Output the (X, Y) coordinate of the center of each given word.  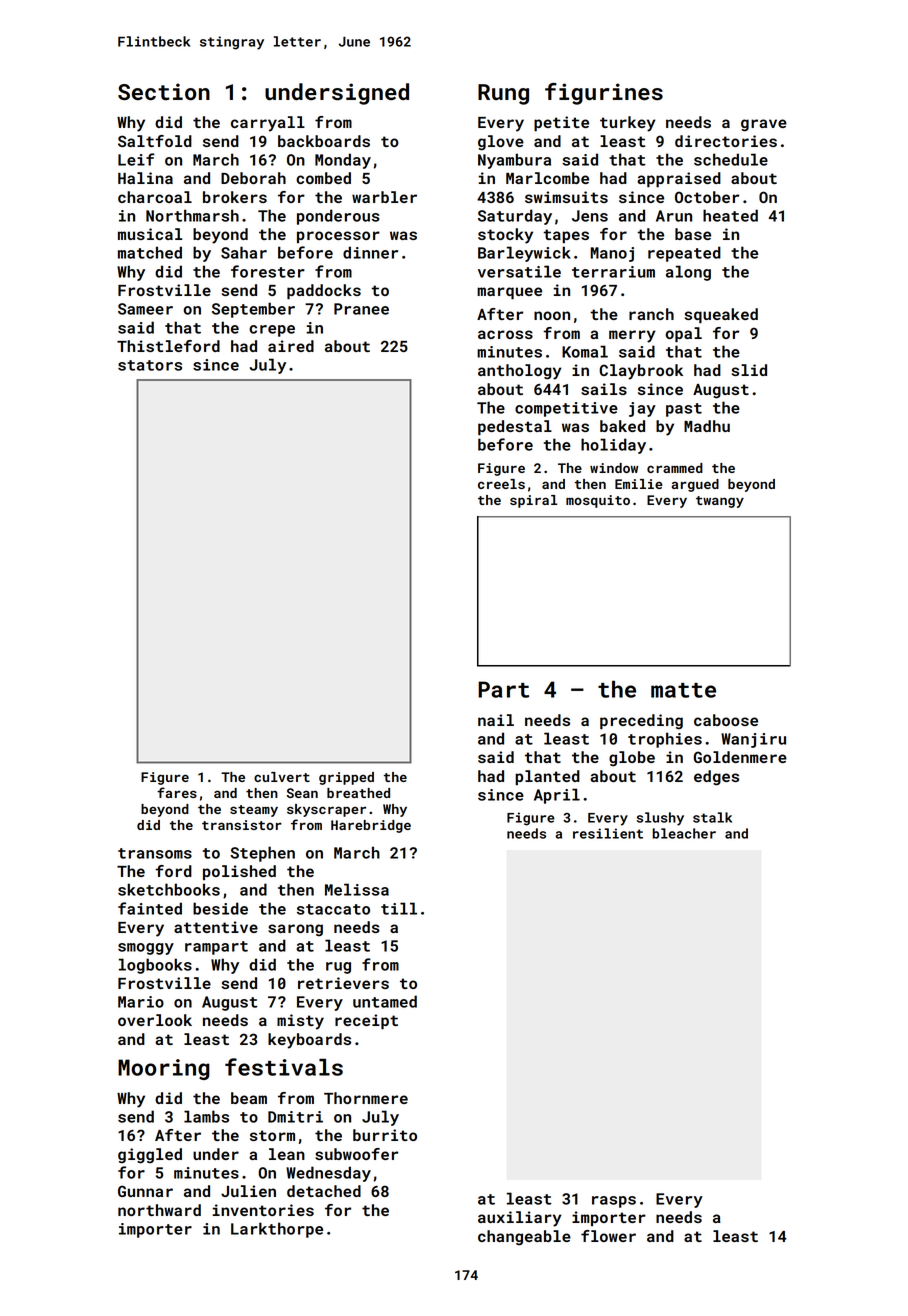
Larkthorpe (277, 1230)
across (505, 334)
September (253, 310)
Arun (674, 216)
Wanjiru (753, 740)
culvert (282, 777)
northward (159, 1210)
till (399, 908)
